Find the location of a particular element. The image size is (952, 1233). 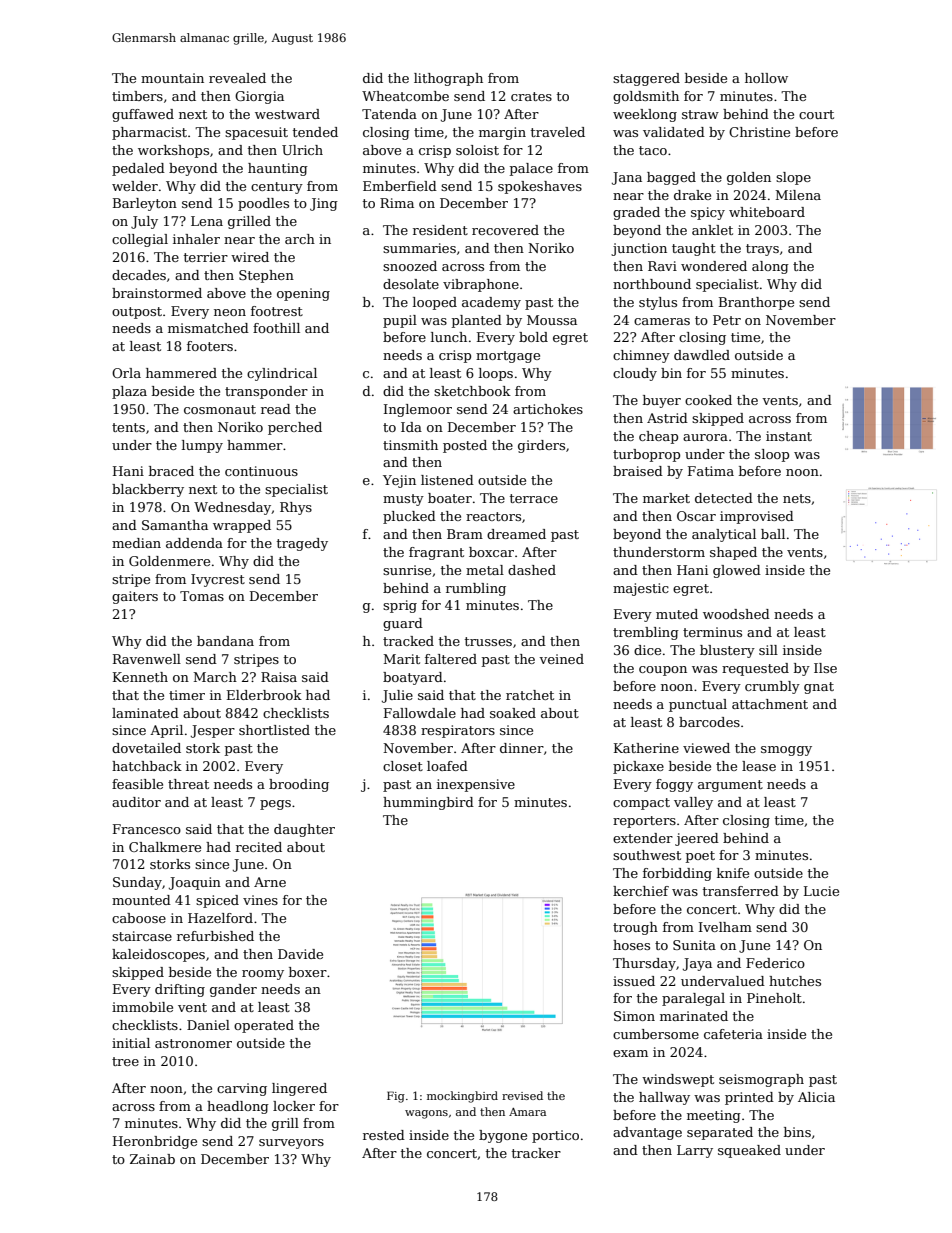

straw is located at coordinates (700, 114).
